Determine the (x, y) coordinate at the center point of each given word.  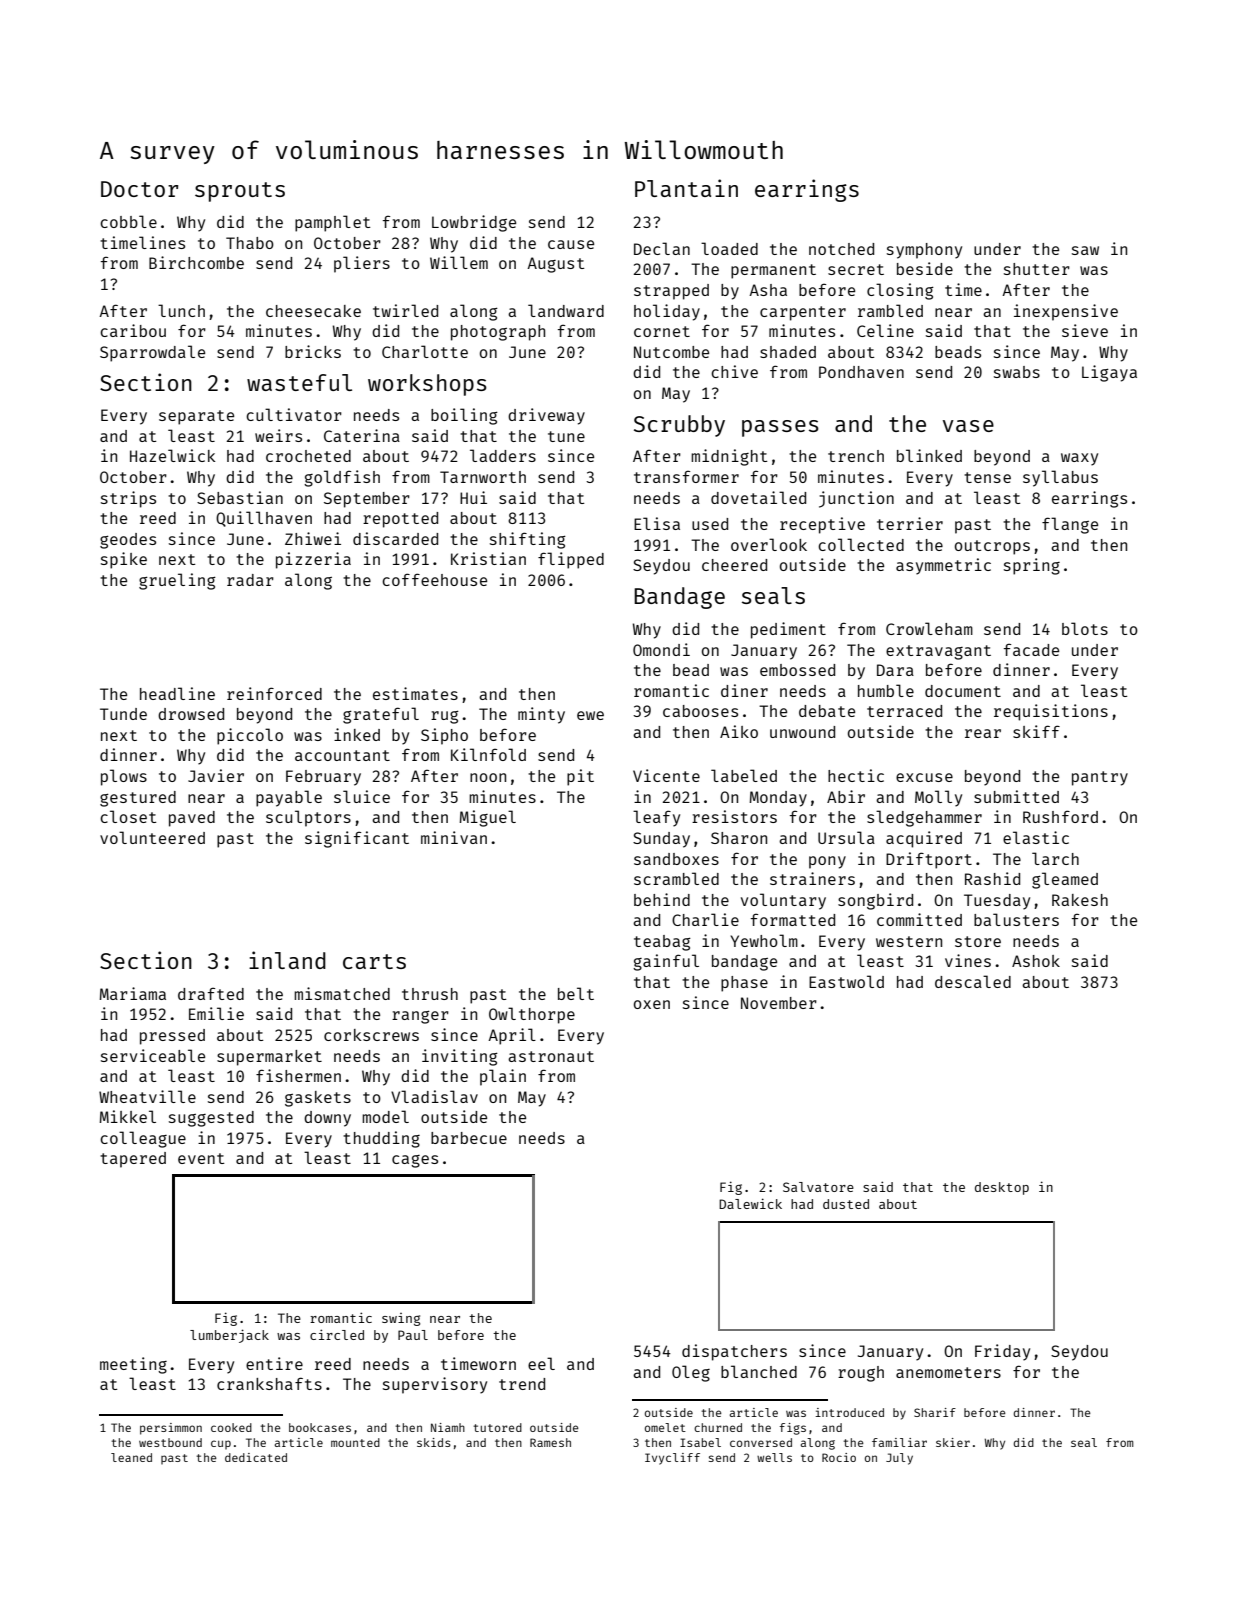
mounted (355, 1442)
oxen (652, 1004)
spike (124, 560)
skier (953, 1442)
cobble (128, 221)
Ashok (1036, 961)
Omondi (661, 649)
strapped (671, 292)
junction (856, 499)
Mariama (132, 993)
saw (1085, 250)
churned (718, 1427)
